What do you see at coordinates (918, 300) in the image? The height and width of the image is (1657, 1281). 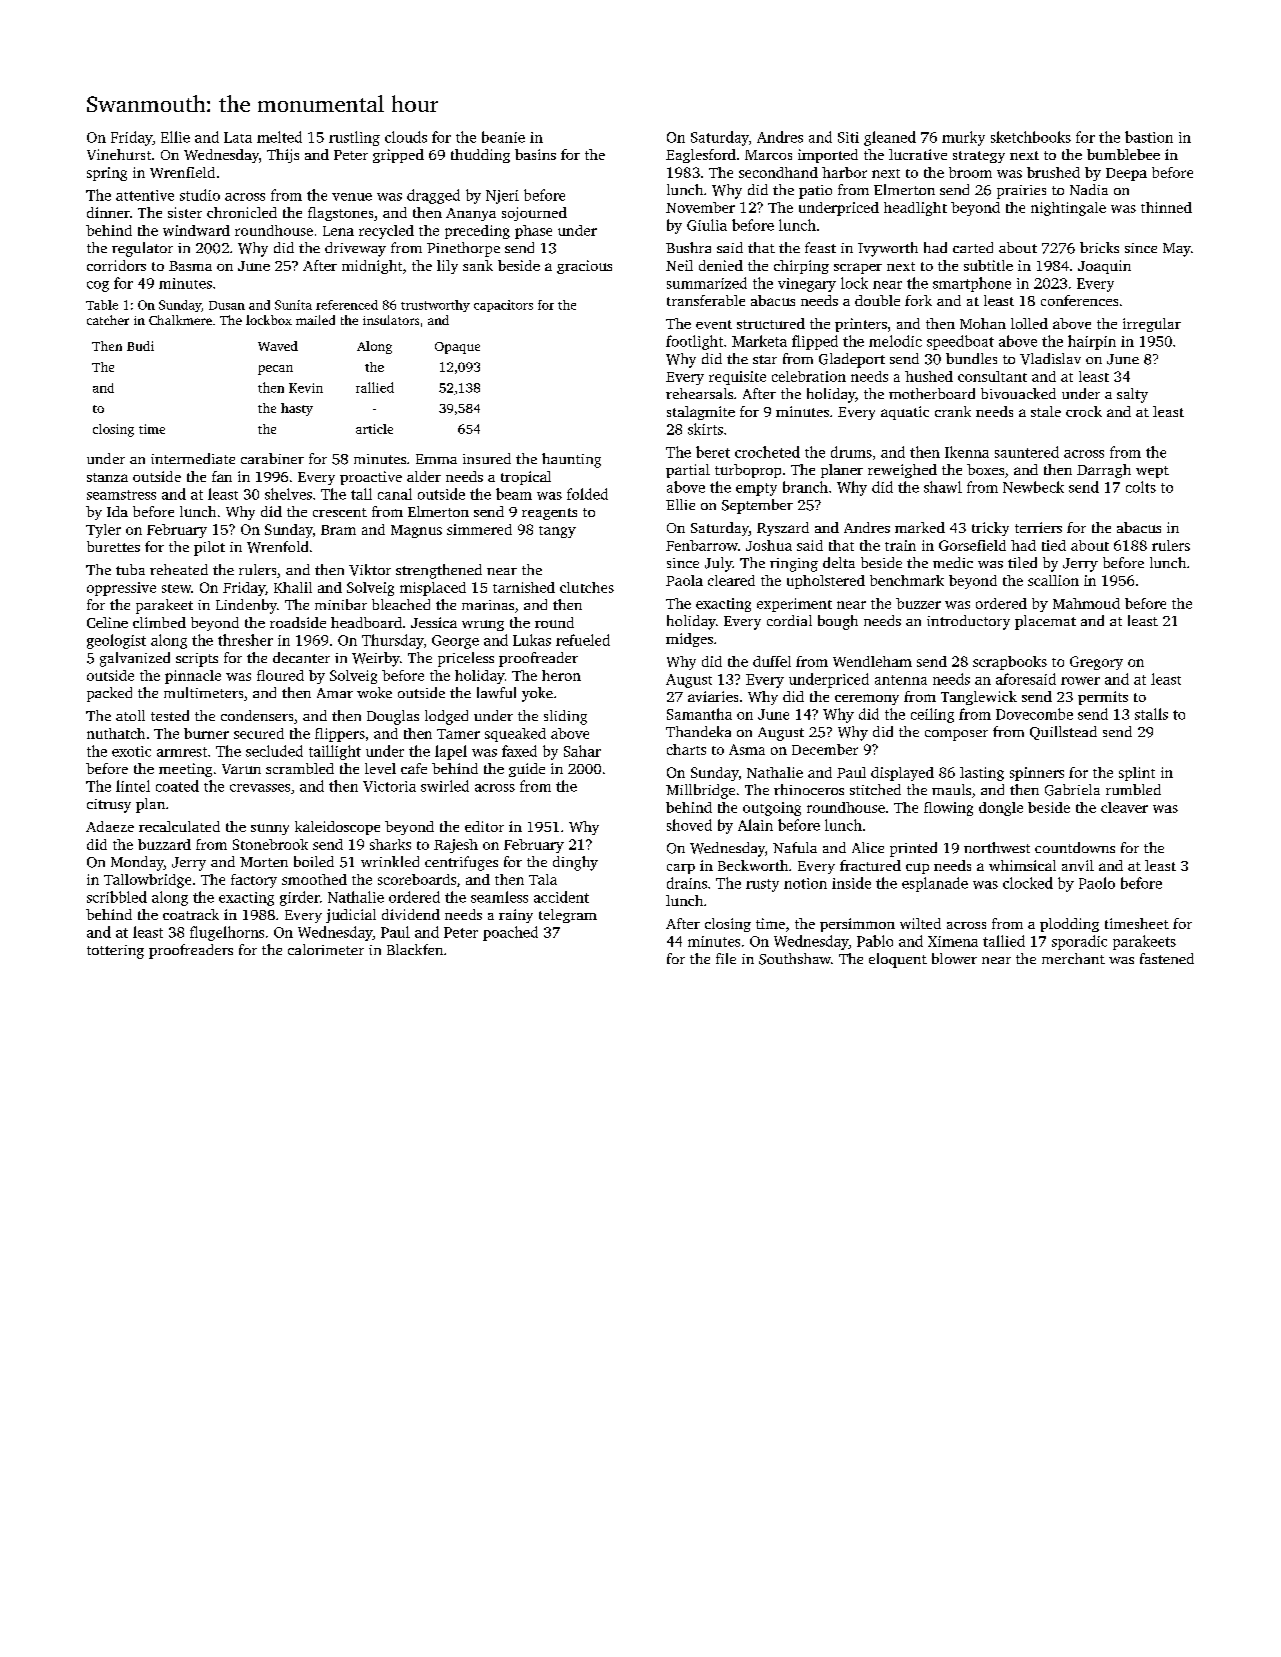 I see `fork` at bounding box center [918, 300].
